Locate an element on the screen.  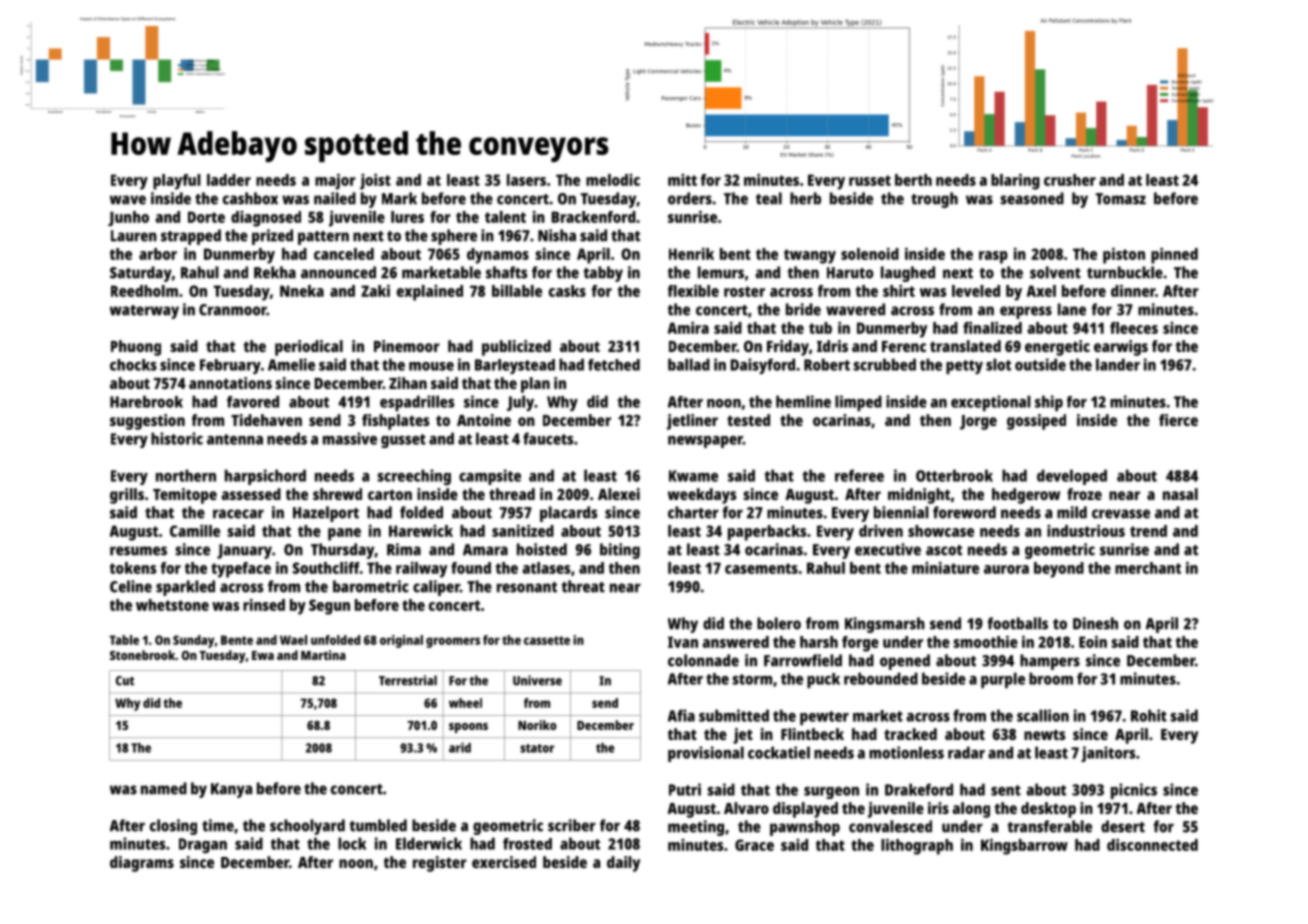
roster is located at coordinates (744, 291).
